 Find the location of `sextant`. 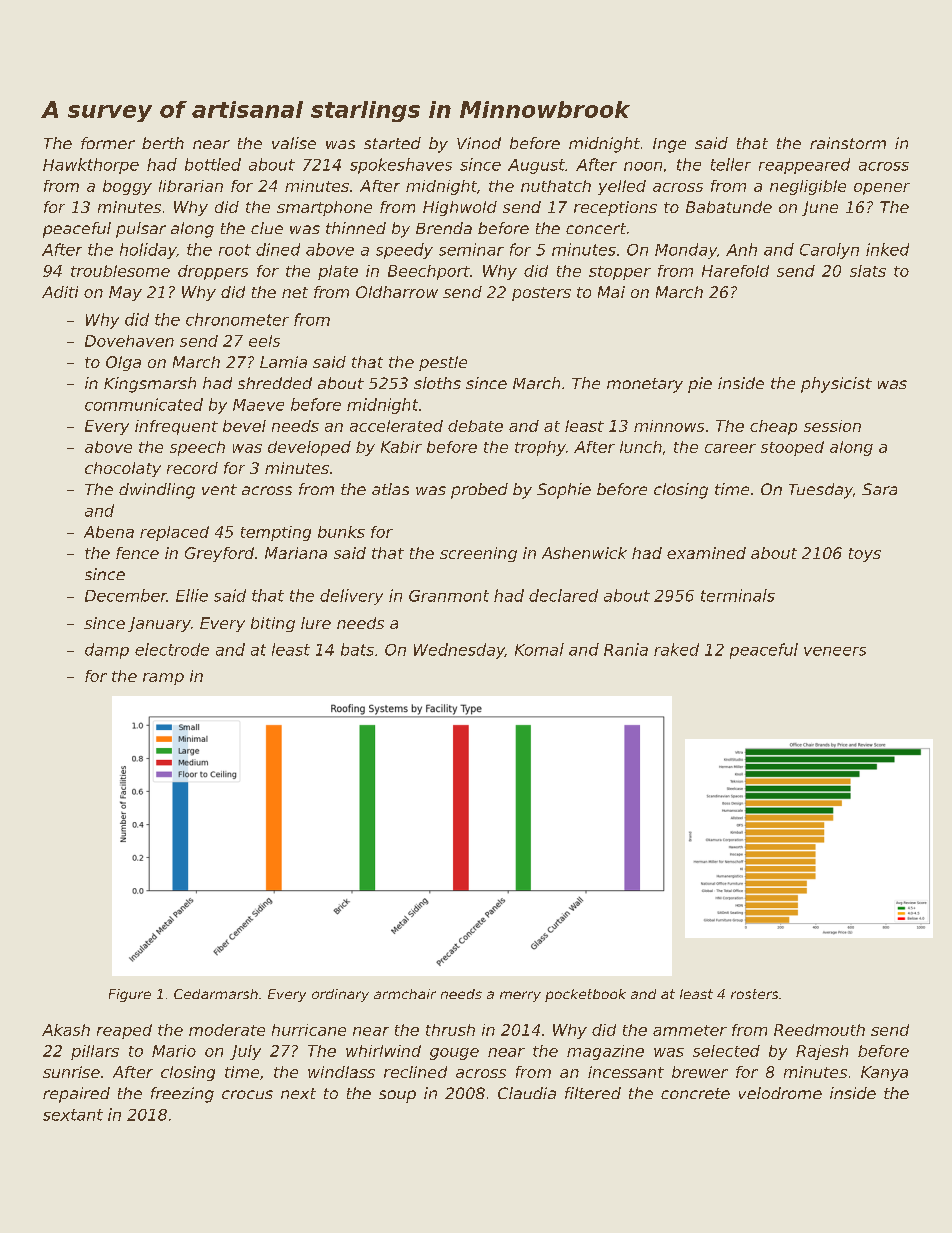

sextant is located at coordinates (73, 1115).
